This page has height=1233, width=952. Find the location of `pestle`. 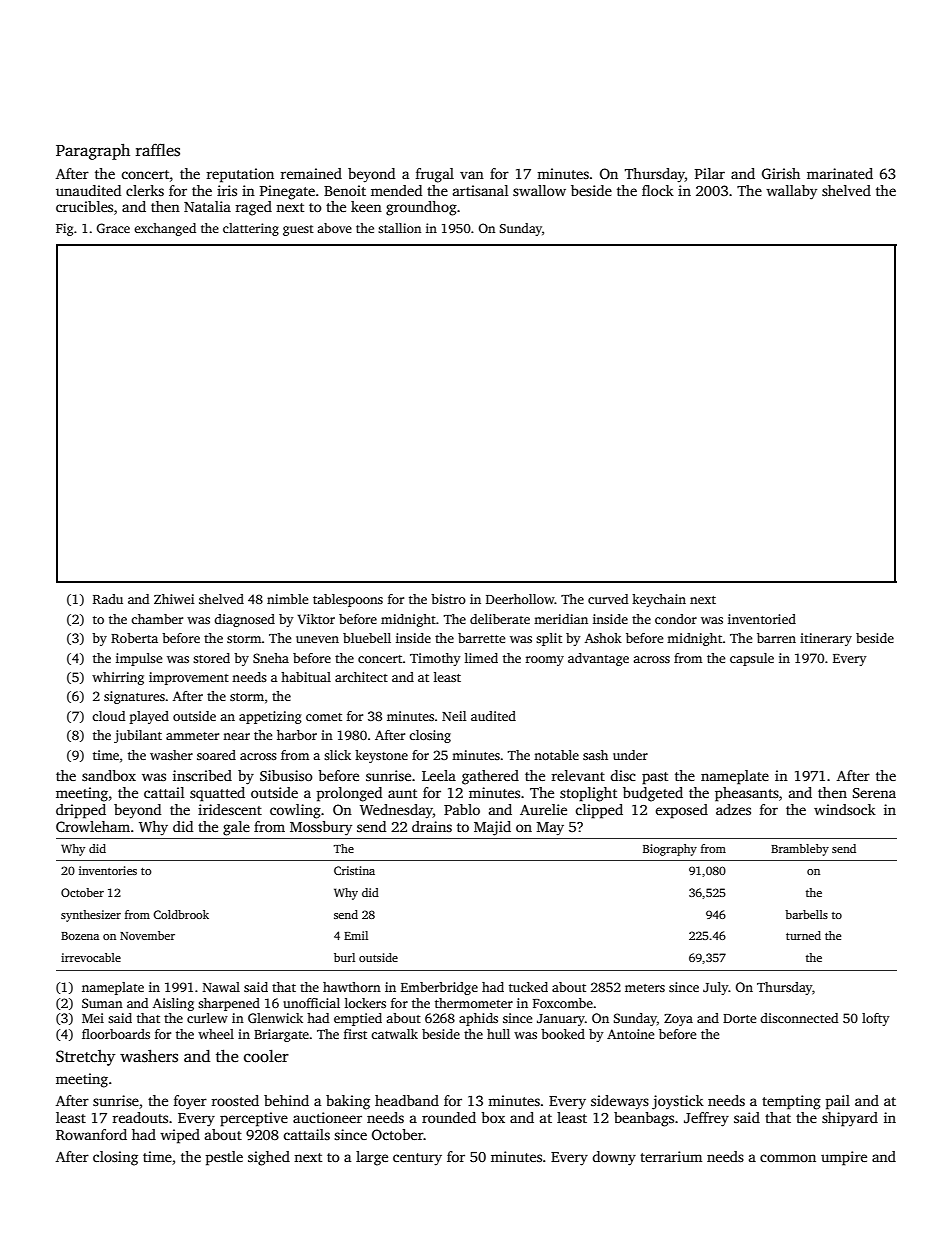

pestle is located at coordinates (224, 1158).
